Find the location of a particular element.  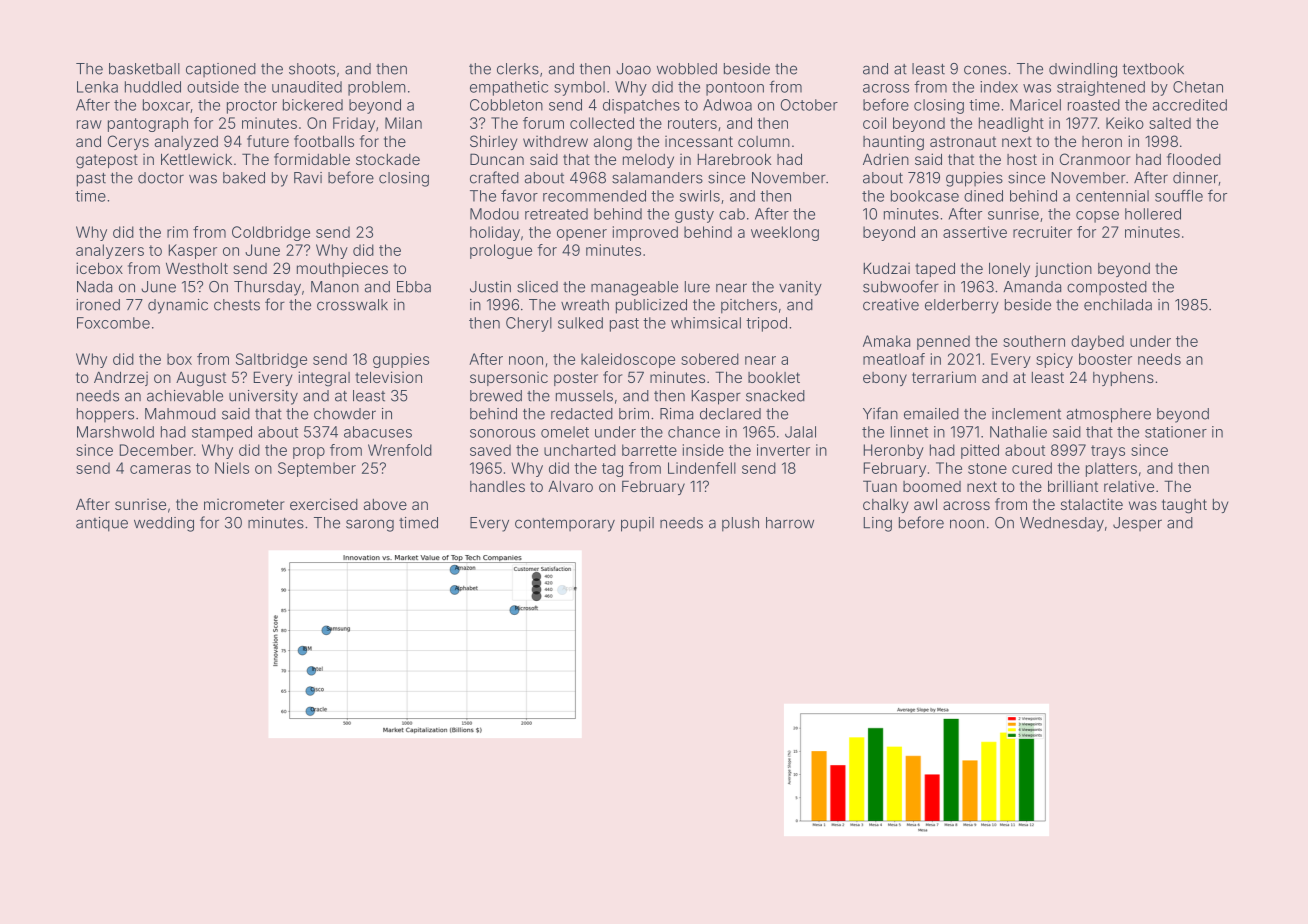

textbook is located at coordinates (1153, 69).
